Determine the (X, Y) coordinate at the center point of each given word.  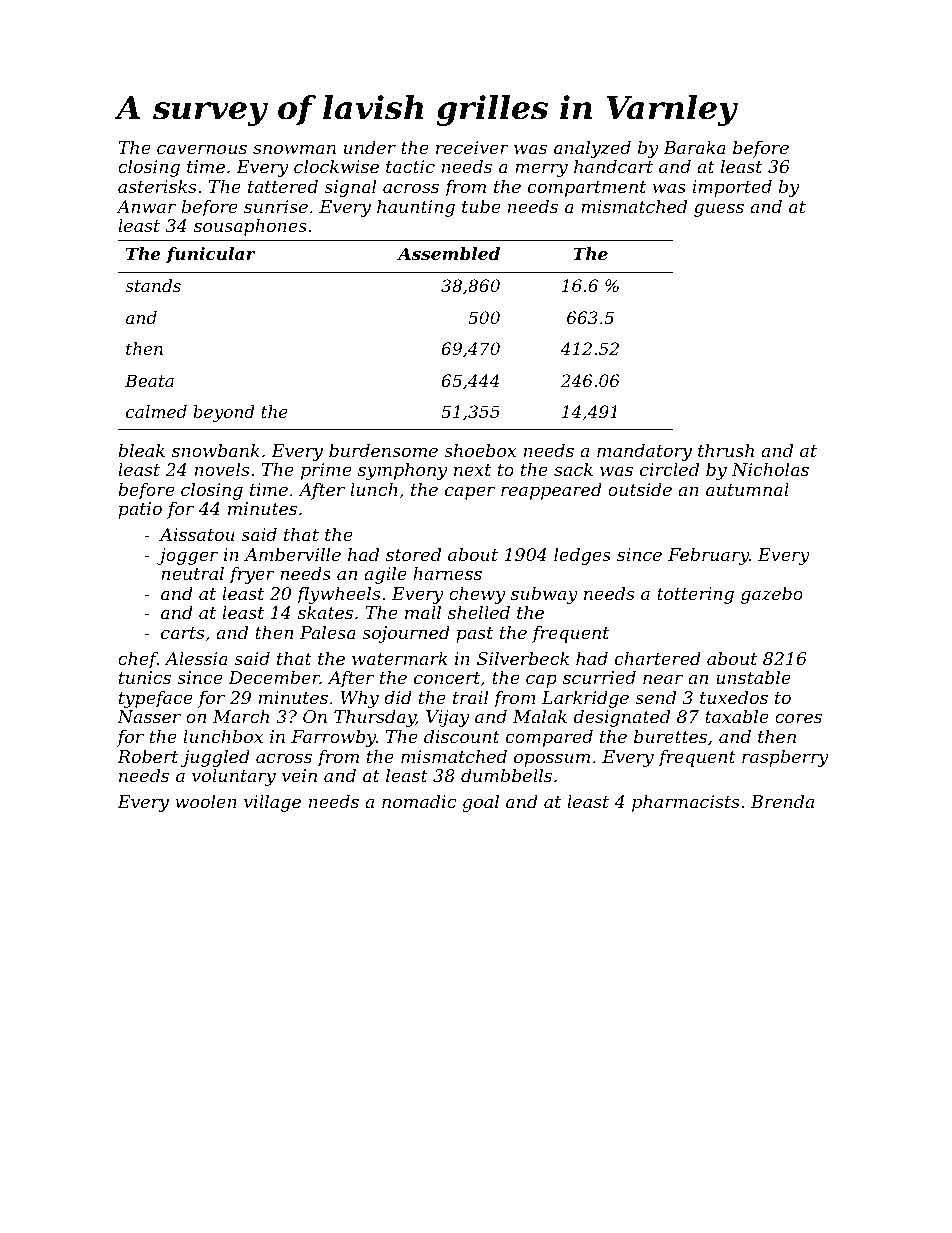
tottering (695, 595)
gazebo (772, 595)
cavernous (202, 149)
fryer (252, 575)
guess (719, 210)
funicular (211, 255)
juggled (215, 758)
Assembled (448, 253)
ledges (582, 556)
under (370, 147)
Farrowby (333, 738)
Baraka (694, 147)
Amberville (292, 554)
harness (447, 573)
